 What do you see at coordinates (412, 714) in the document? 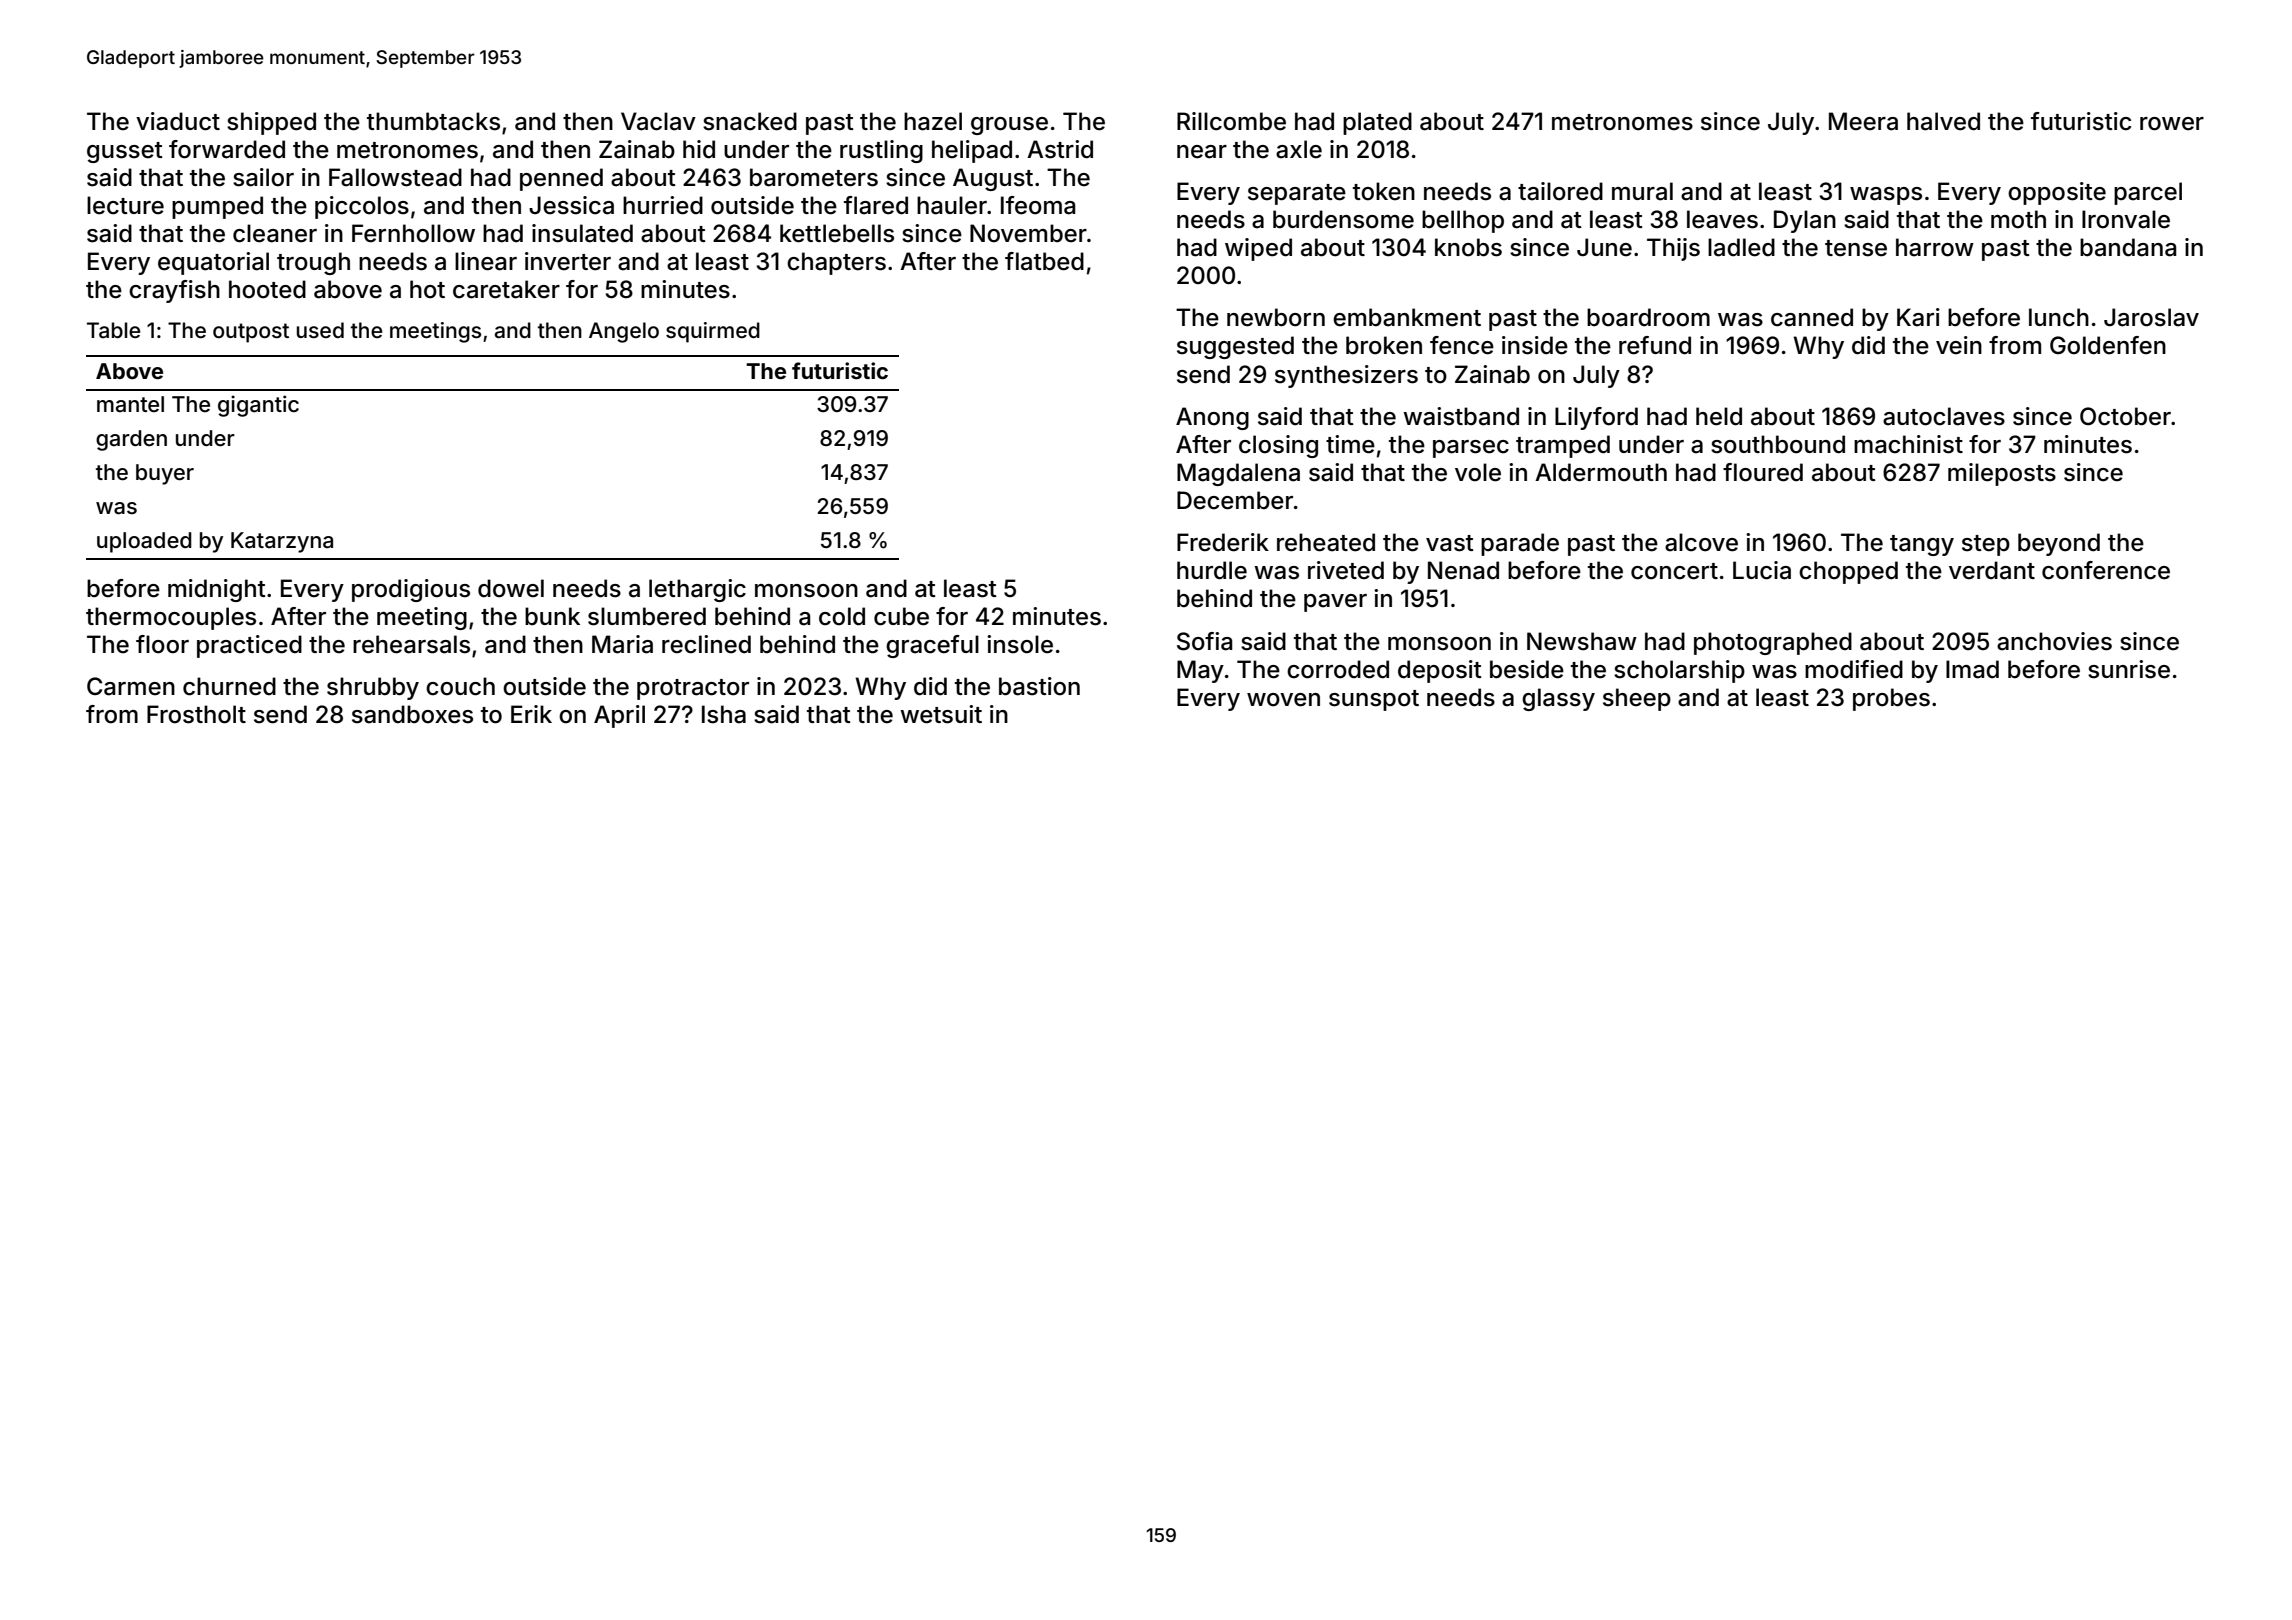
I see `sandboxes` at bounding box center [412, 714].
